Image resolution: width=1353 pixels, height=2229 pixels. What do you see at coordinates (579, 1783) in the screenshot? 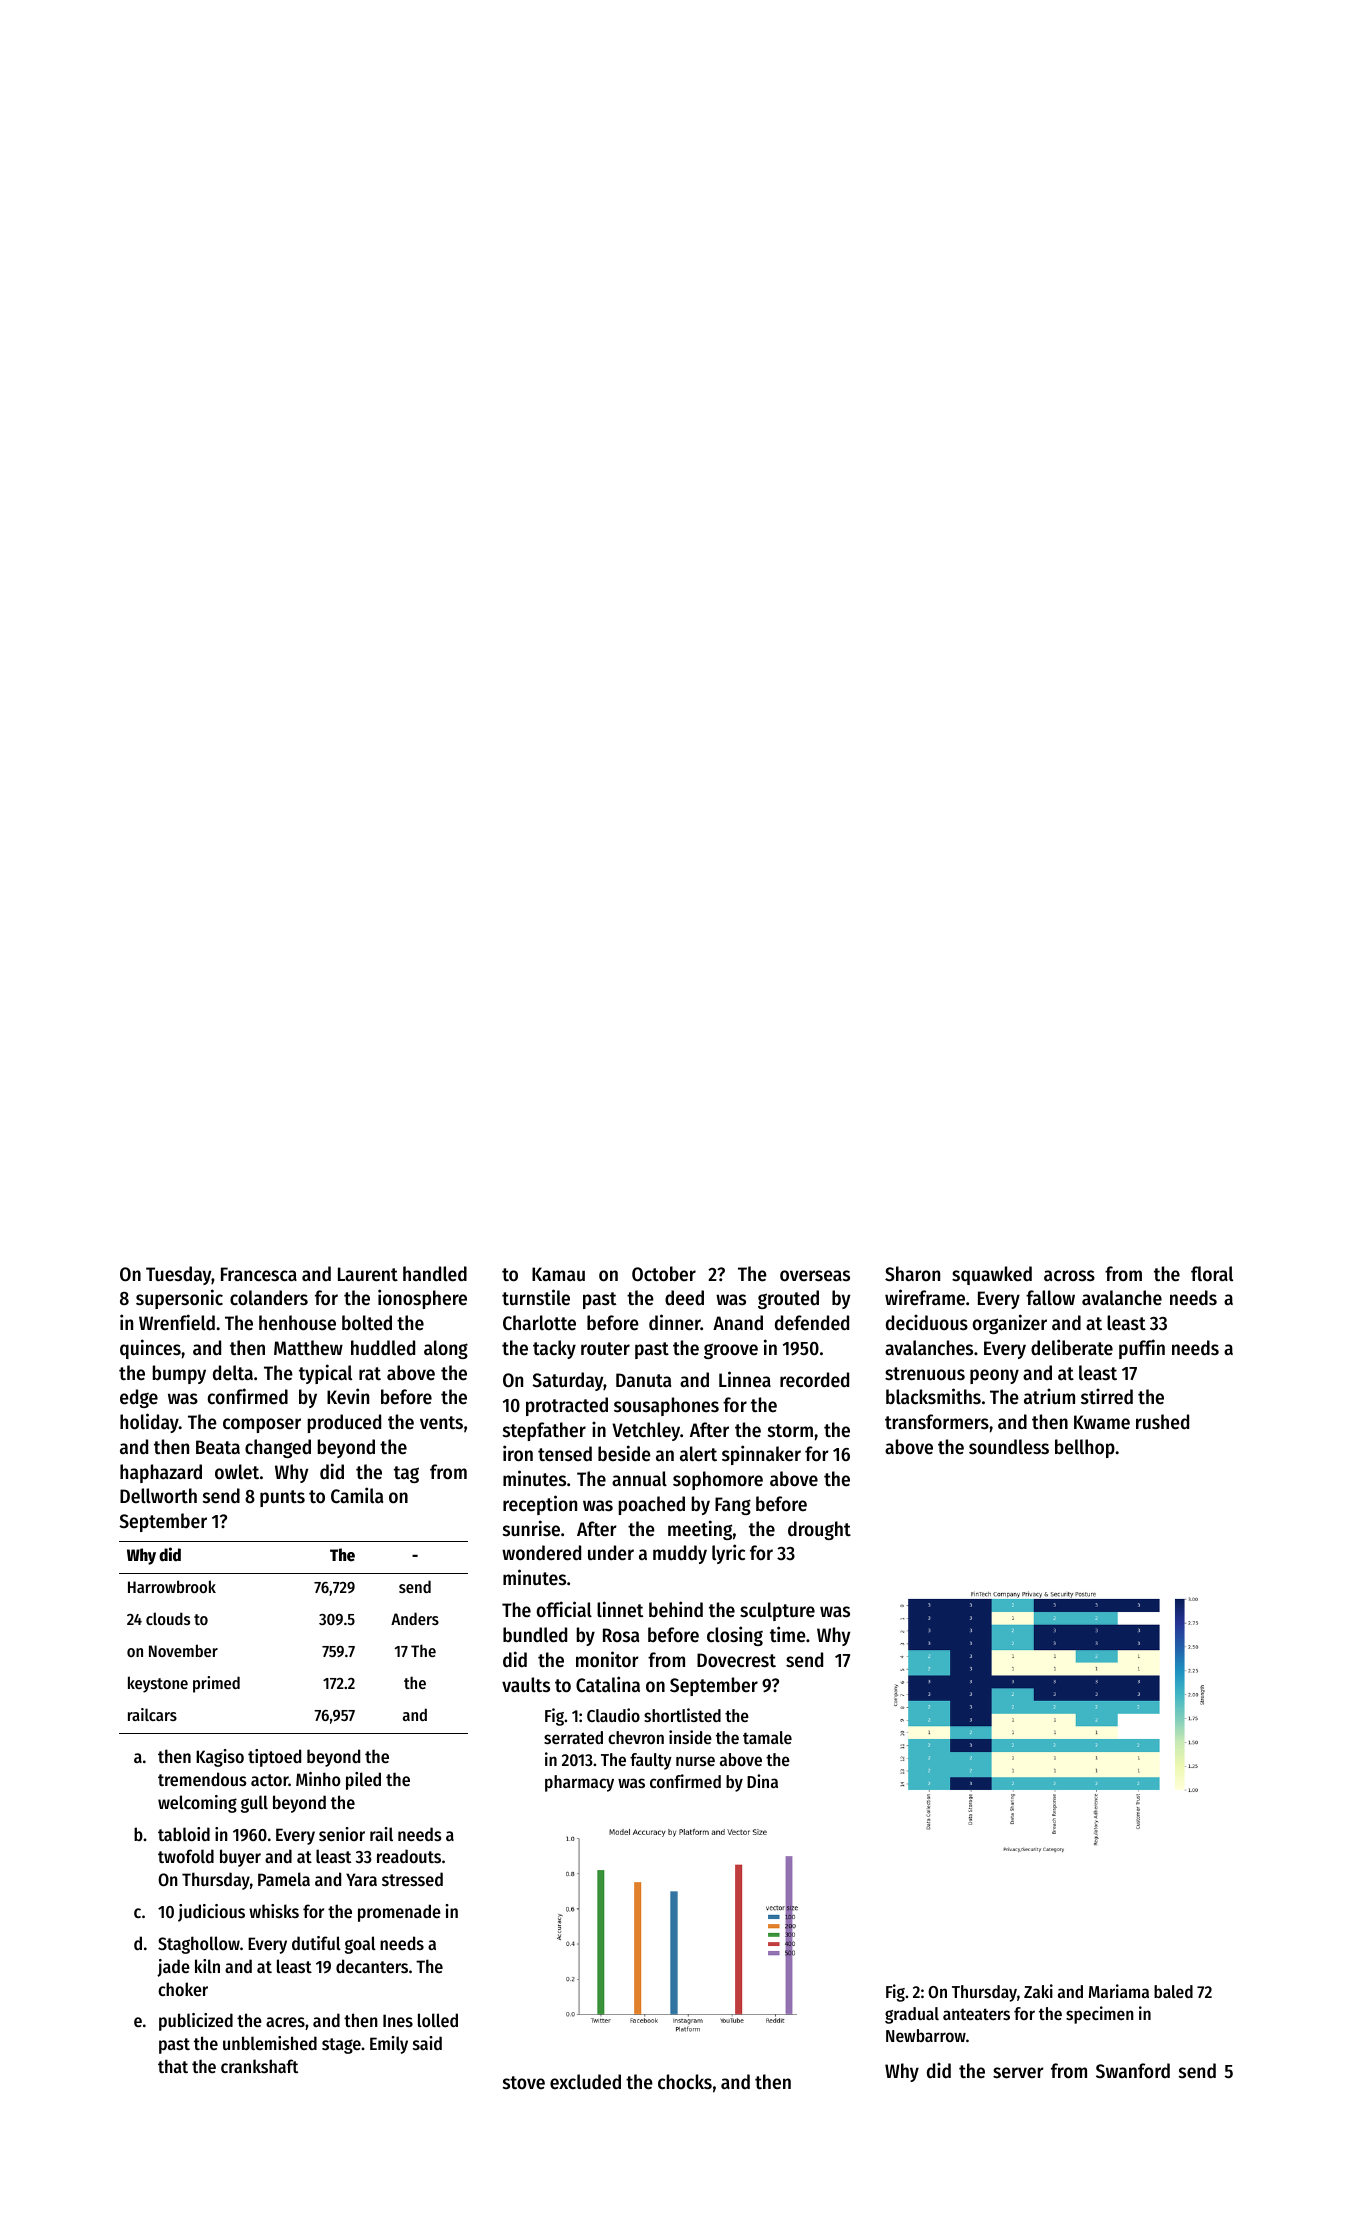
I see `pharmacy` at bounding box center [579, 1783].
